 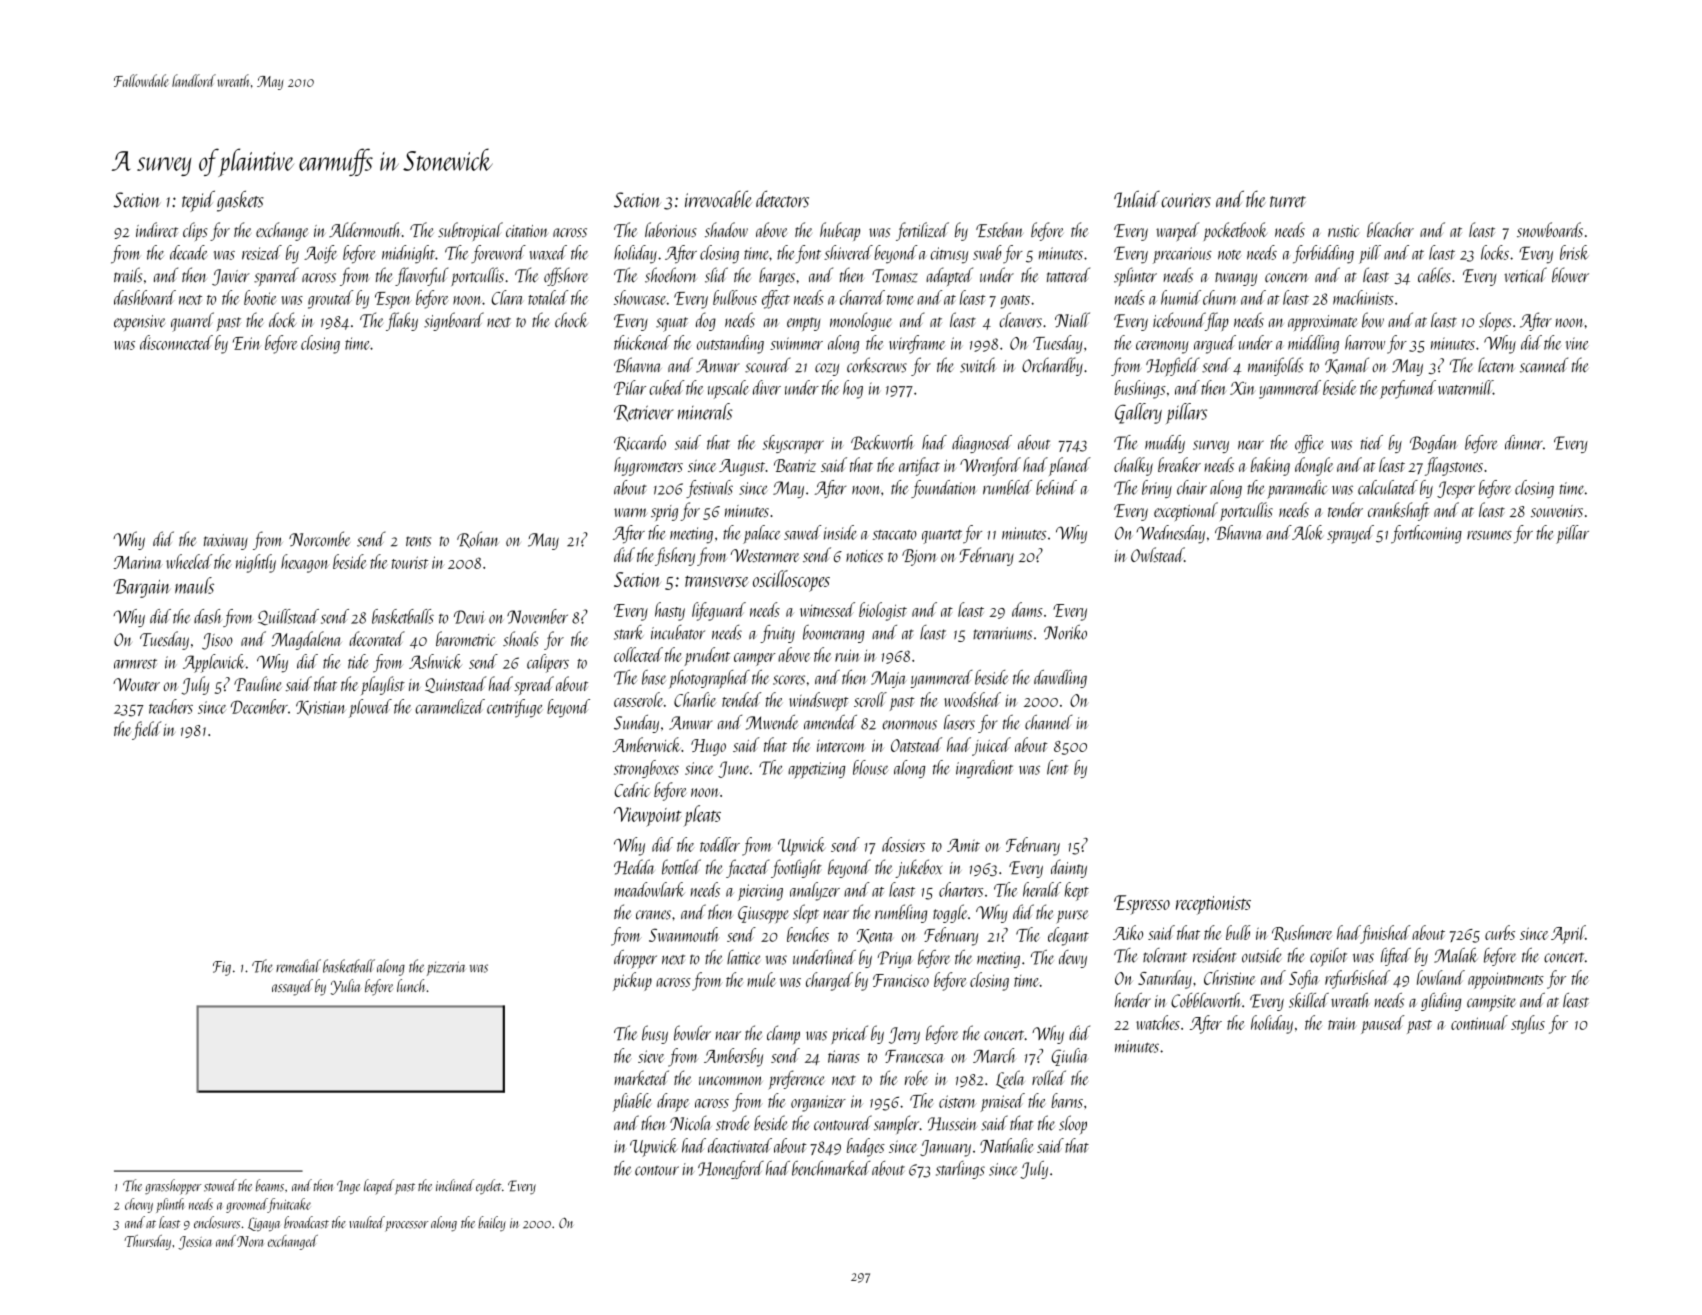 What do you see at coordinates (492, 1223) in the screenshot?
I see `bailey` at bounding box center [492, 1223].
